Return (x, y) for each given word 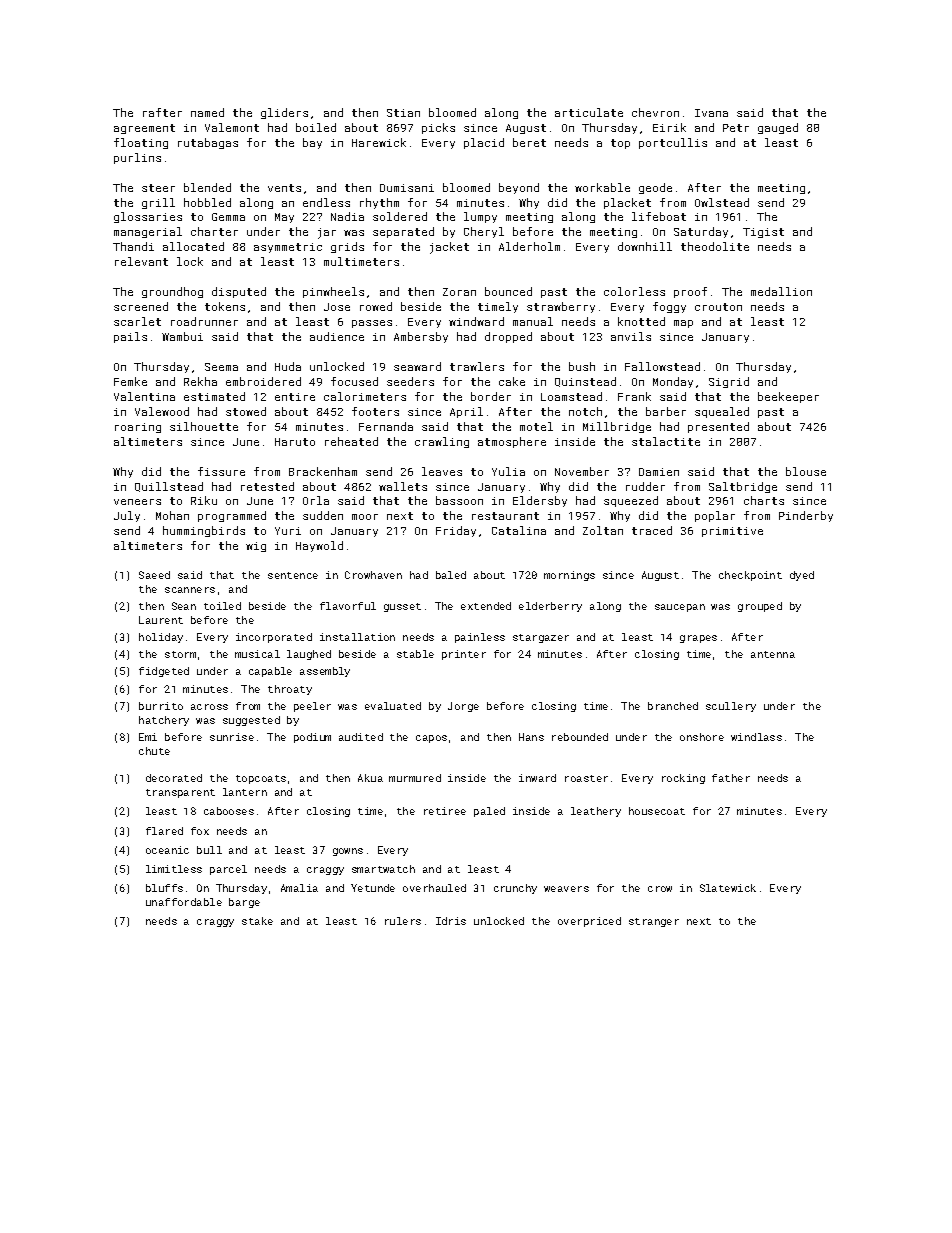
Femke (130, 381)
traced (652, 530)
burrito (161, 706)
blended (207, 187)
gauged (778, 128)
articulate (589, 112)
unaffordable (184, 902)
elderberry (550, 607)
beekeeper (788, 397)
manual (533, 321)
